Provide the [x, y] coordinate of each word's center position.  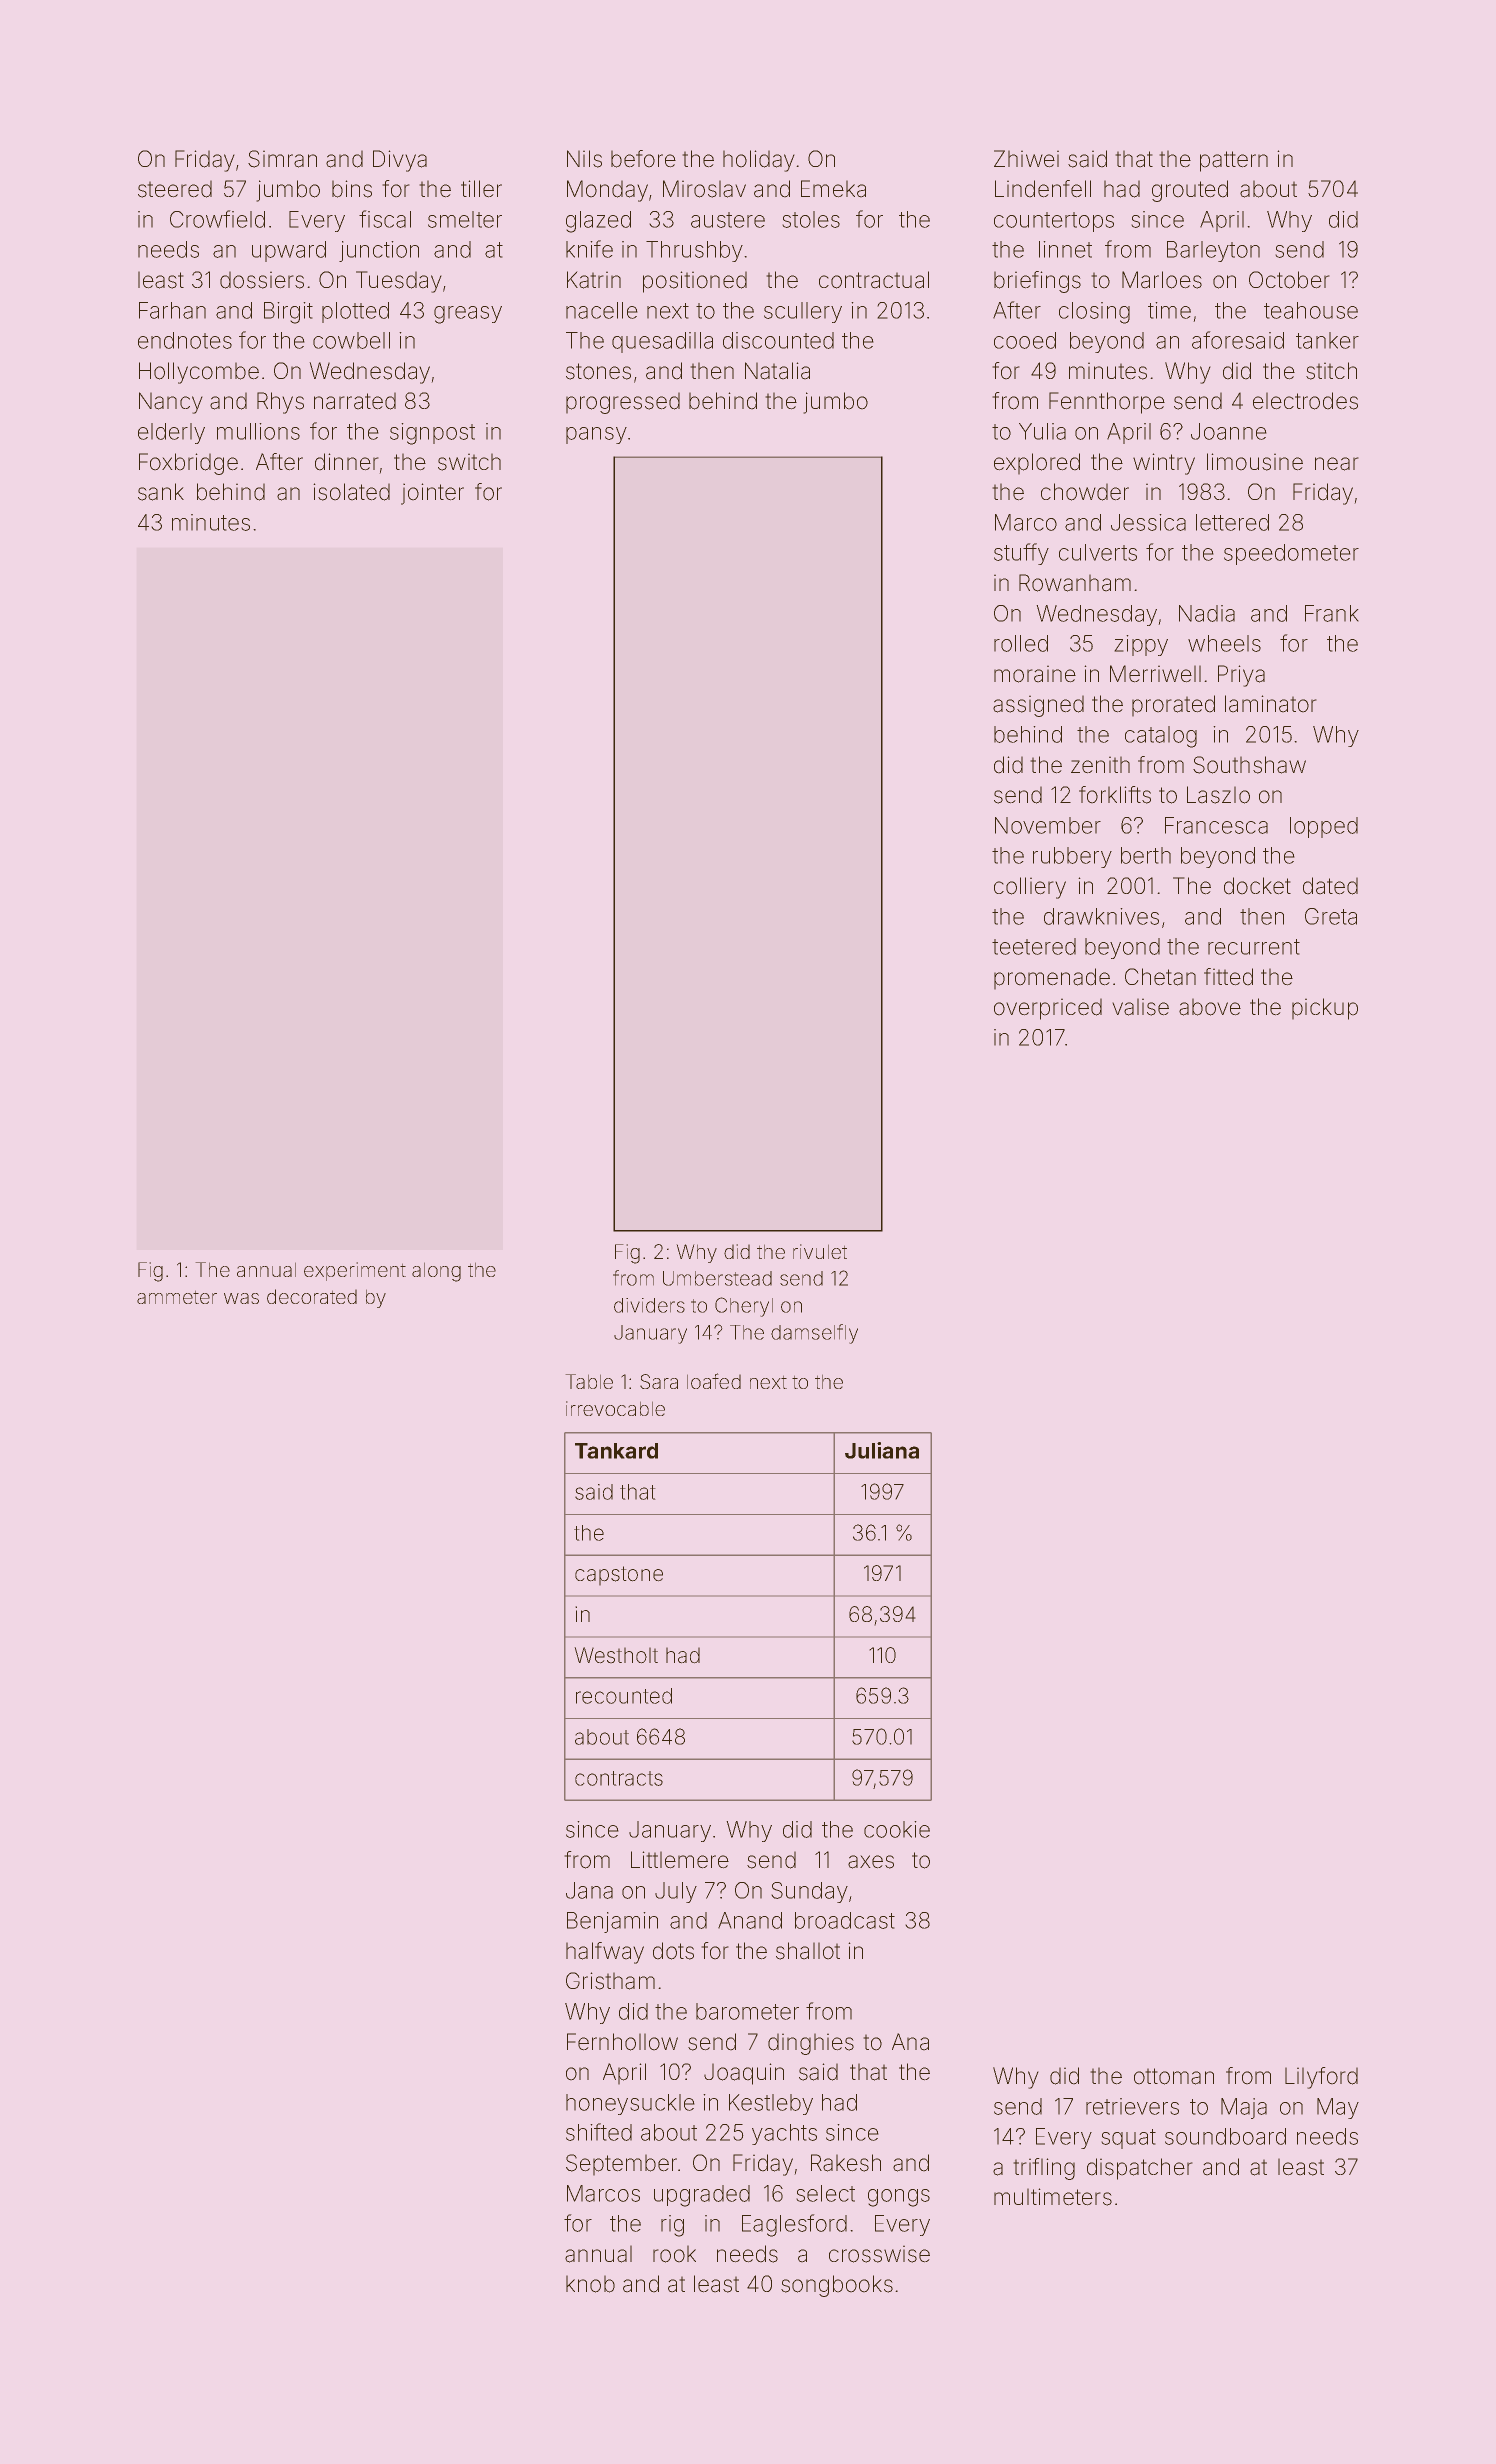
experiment [355, 1271]
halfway [605, 1953]
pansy [596, 435]
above [1210, 1007]
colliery [1030, 888]
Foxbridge [188, 464]
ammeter [177, 1297]
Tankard [616, 1451]
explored [1037, 464]
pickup [1325, 1009]
